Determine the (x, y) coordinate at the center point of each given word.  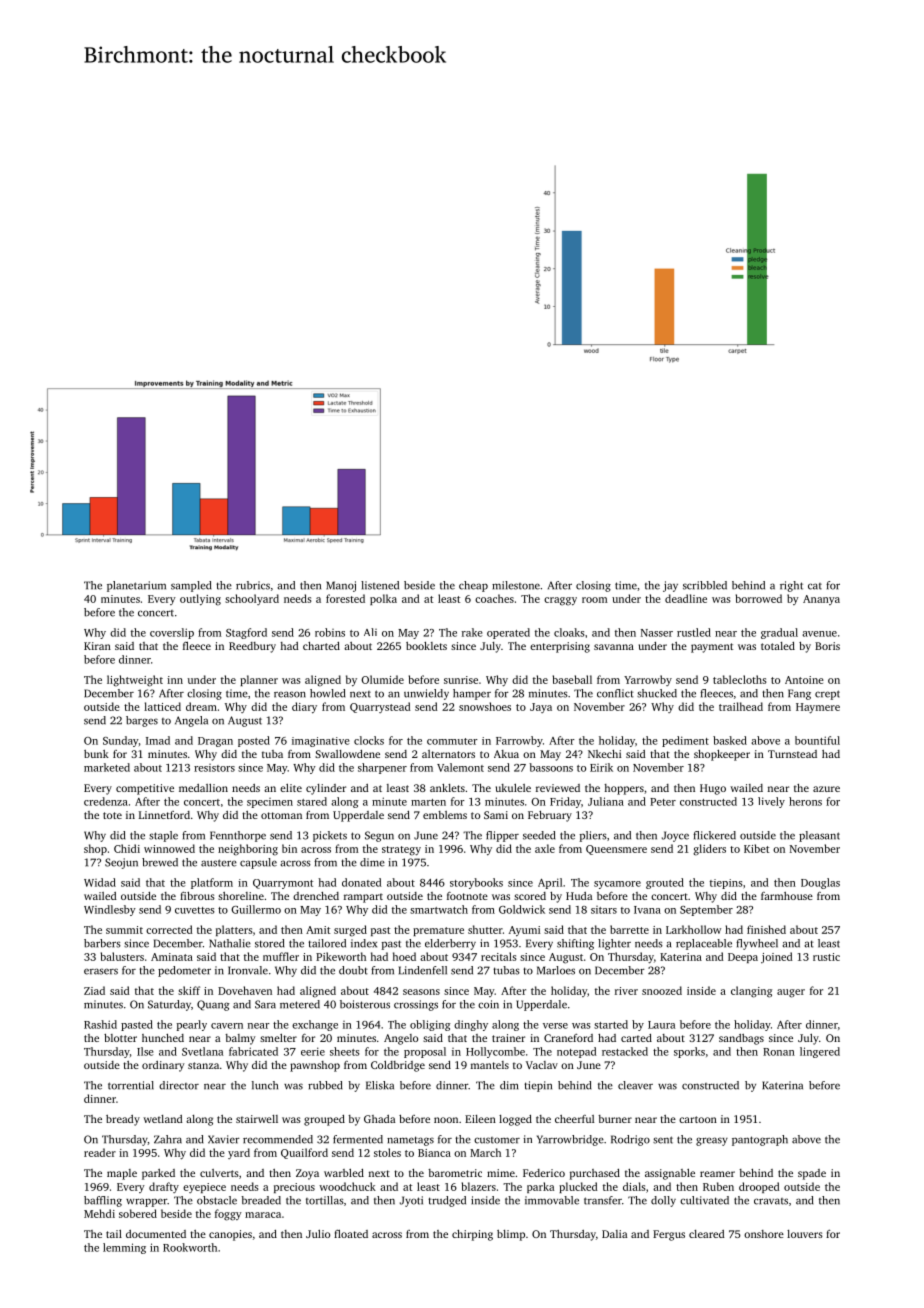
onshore (764, 1234)
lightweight (135, 681)
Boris (827, 646)
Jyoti (411, 1201)
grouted (665, 883)
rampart (363, 898)
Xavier (224, 1139)
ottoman (281, 815)
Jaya (541, 708)
